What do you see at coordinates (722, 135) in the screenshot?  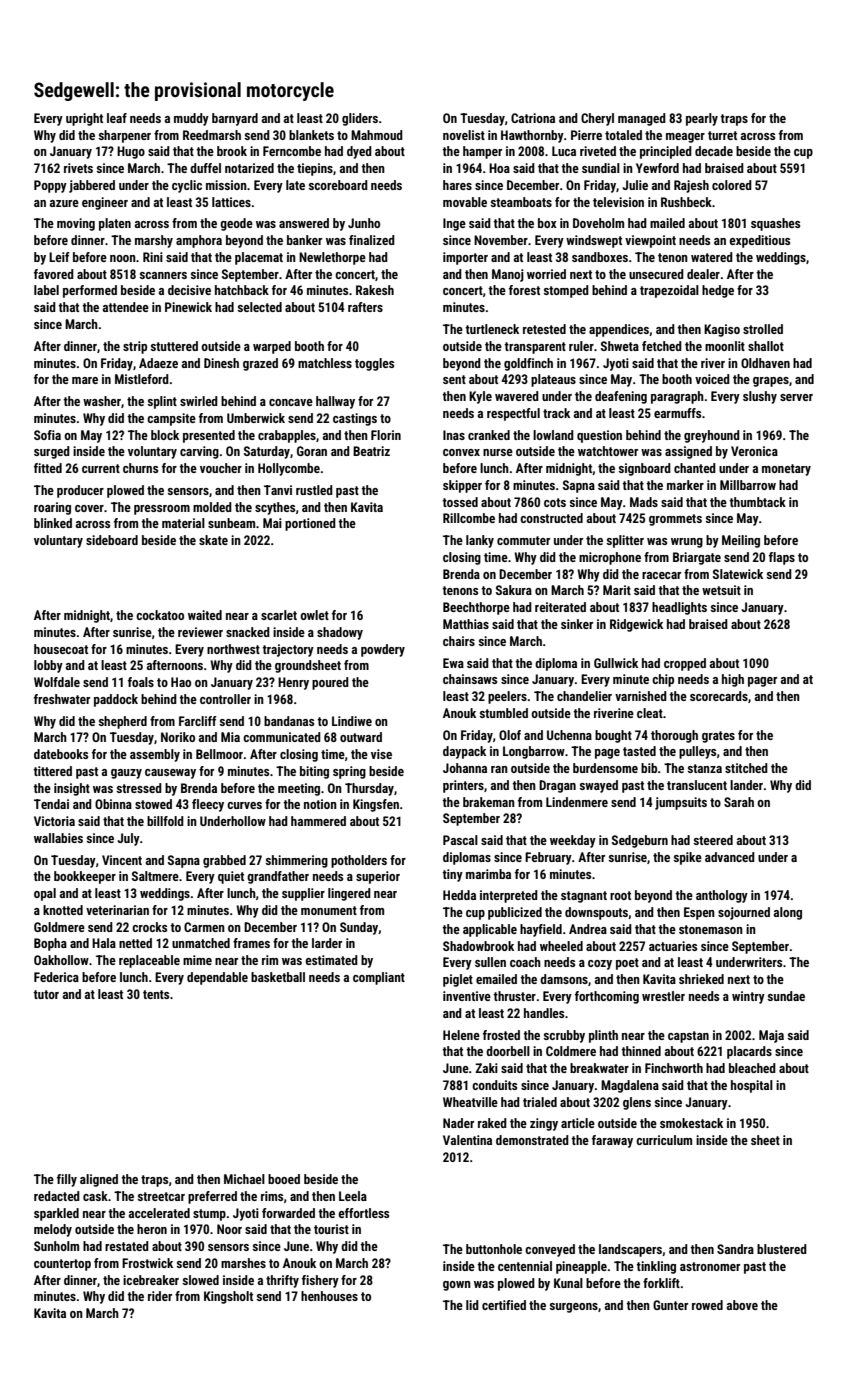 I see `turret` at bounding box center [722, 135].
